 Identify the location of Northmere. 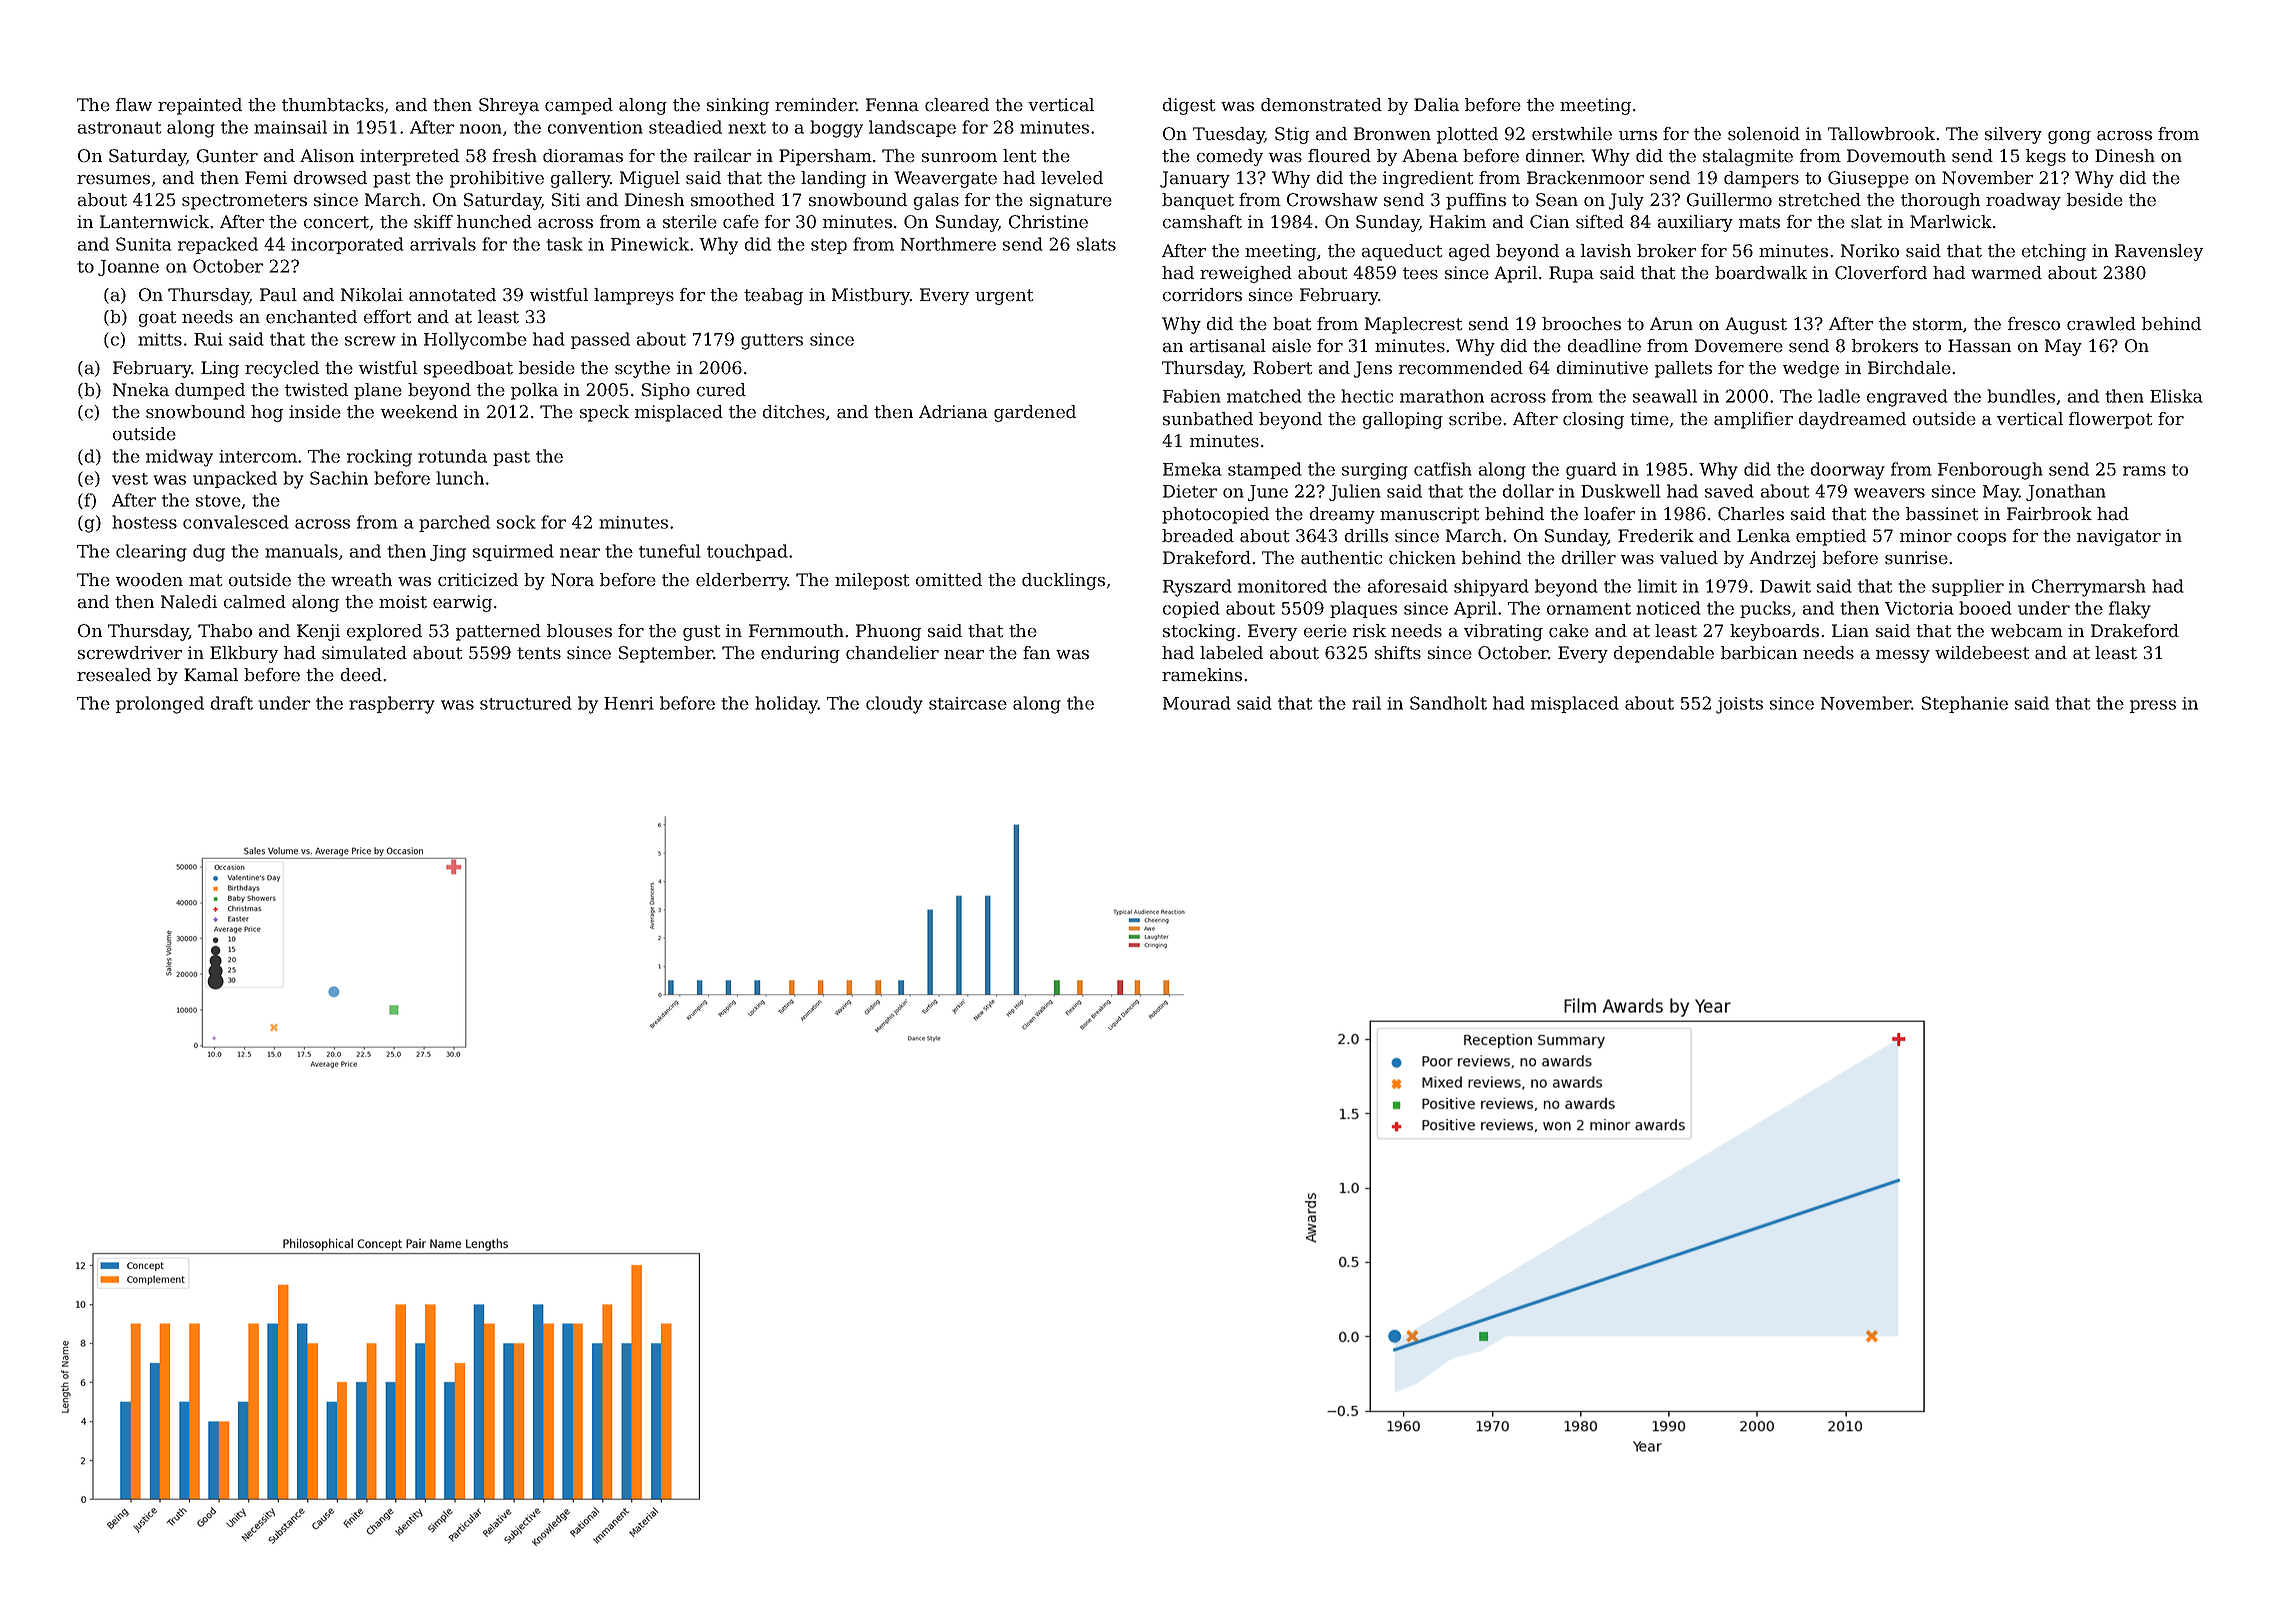
(948, 244).
